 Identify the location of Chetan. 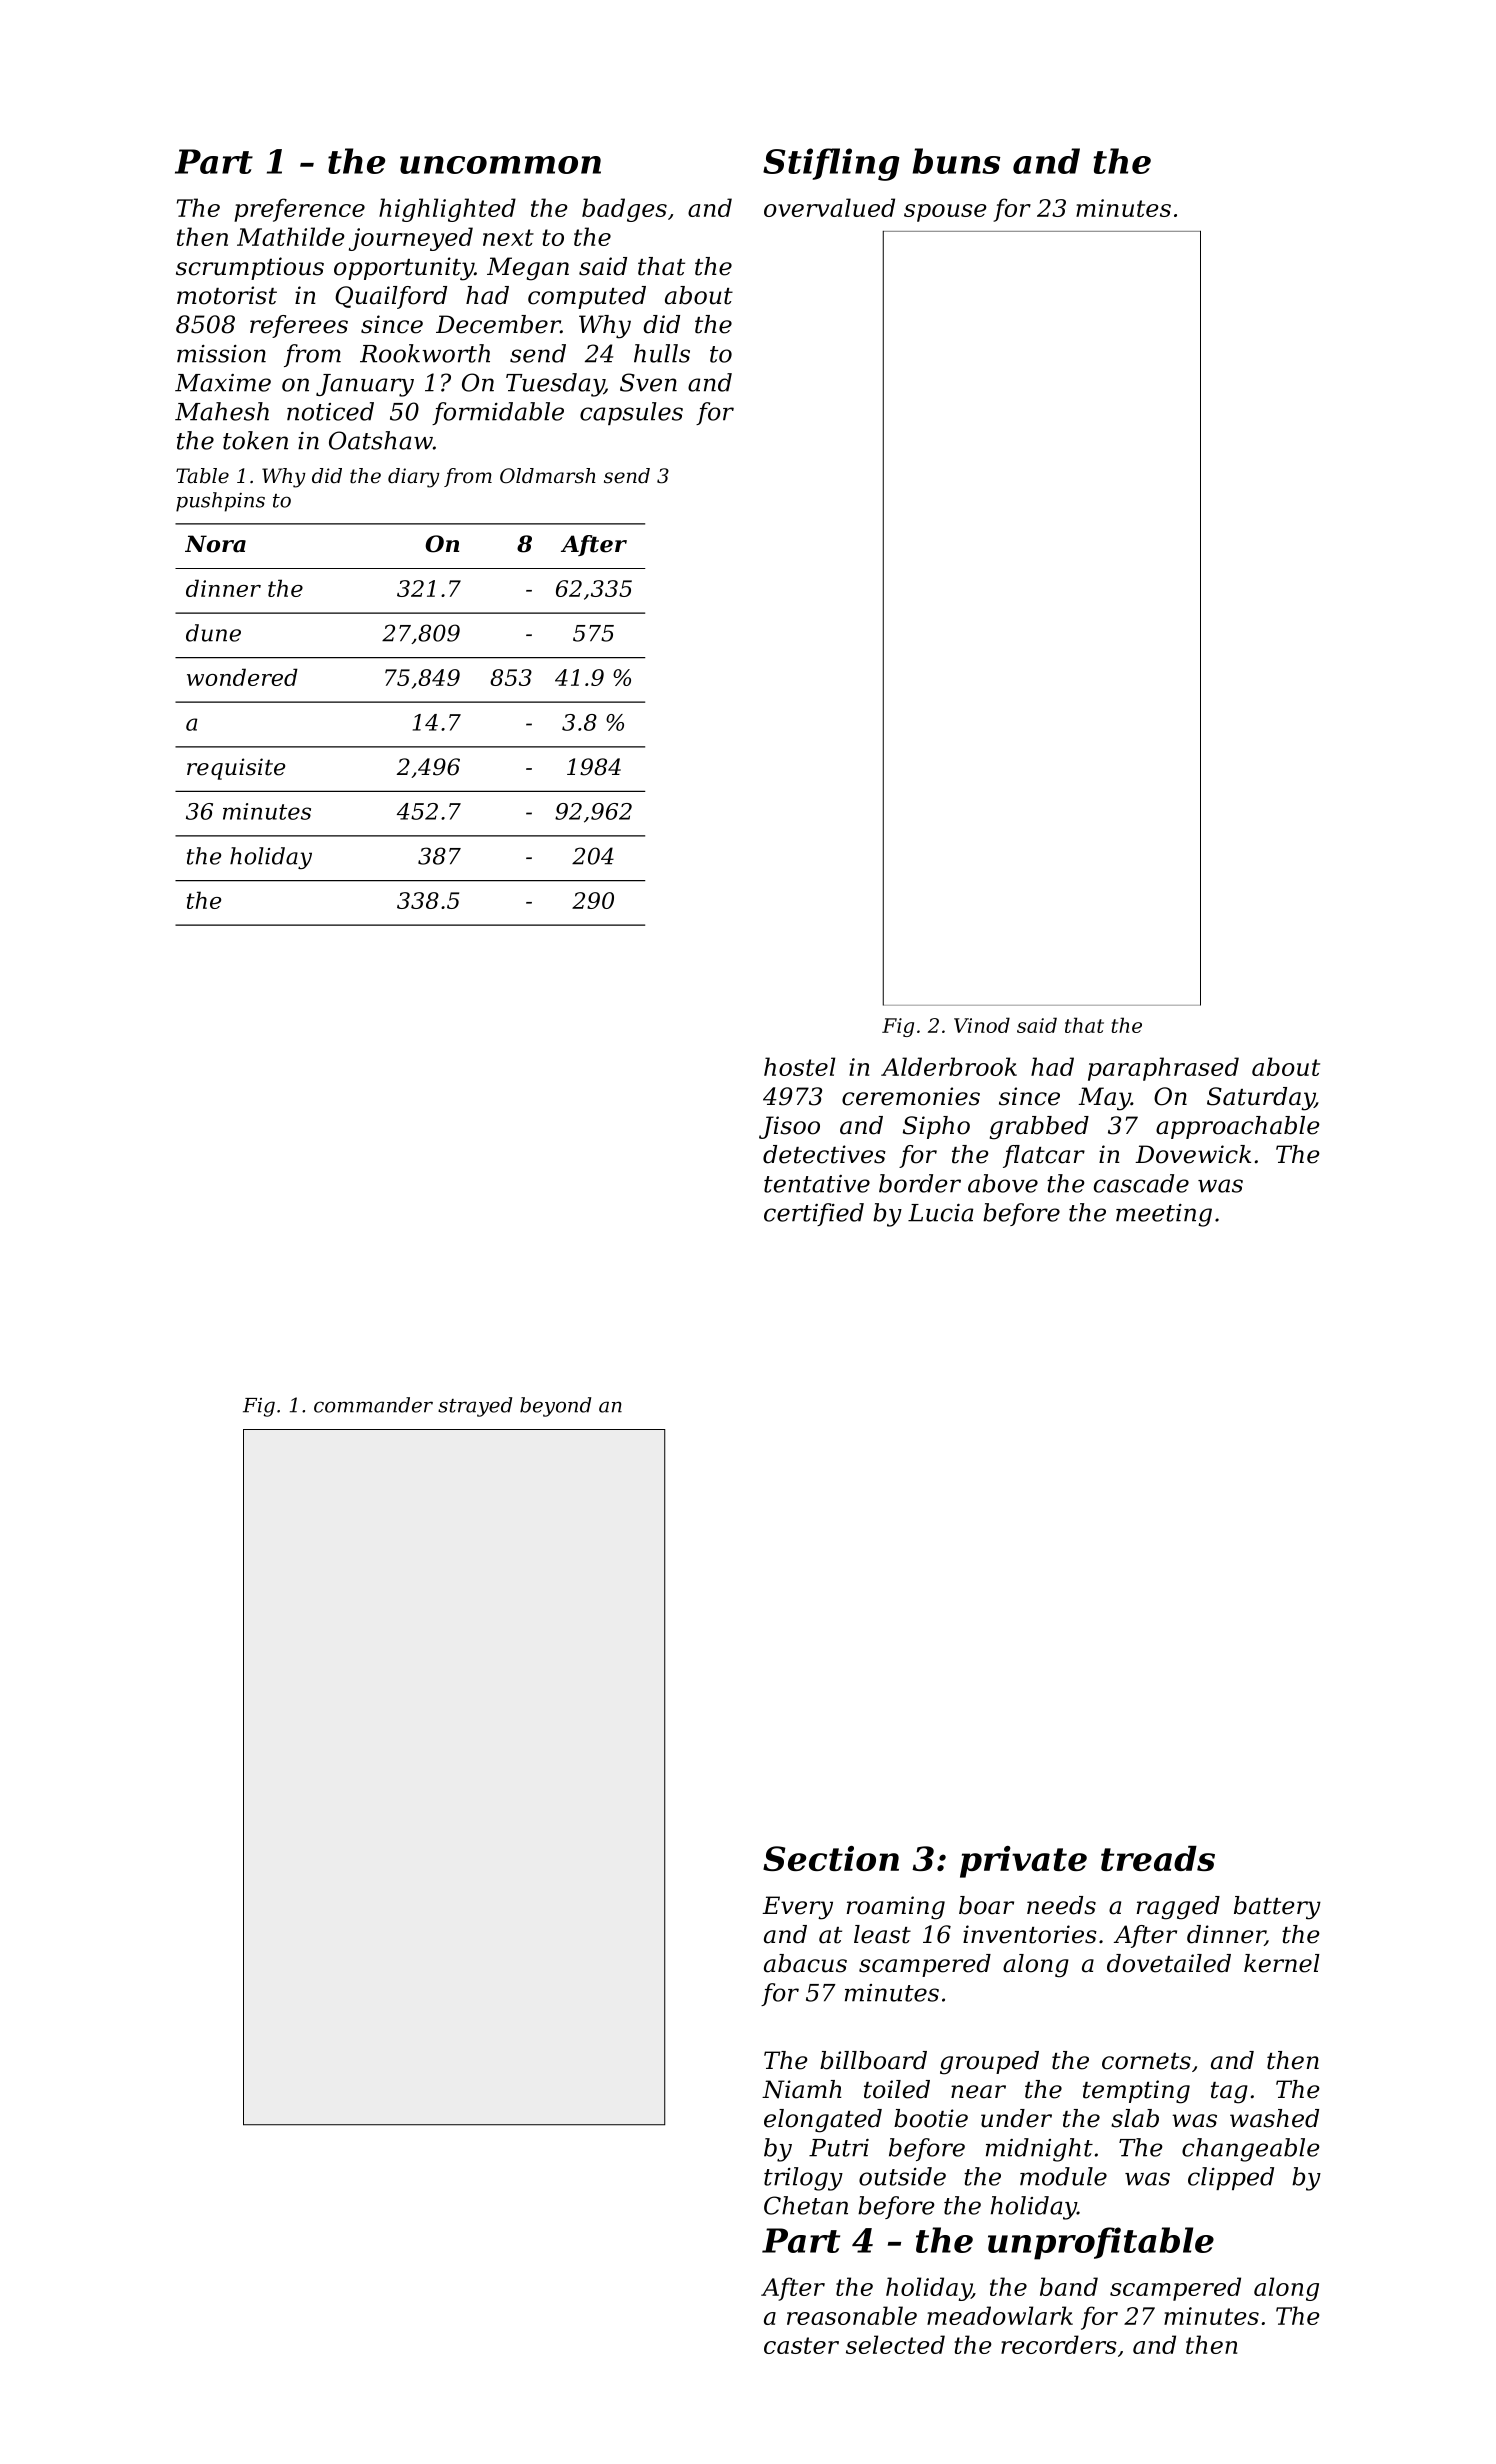
(806, 2205).
